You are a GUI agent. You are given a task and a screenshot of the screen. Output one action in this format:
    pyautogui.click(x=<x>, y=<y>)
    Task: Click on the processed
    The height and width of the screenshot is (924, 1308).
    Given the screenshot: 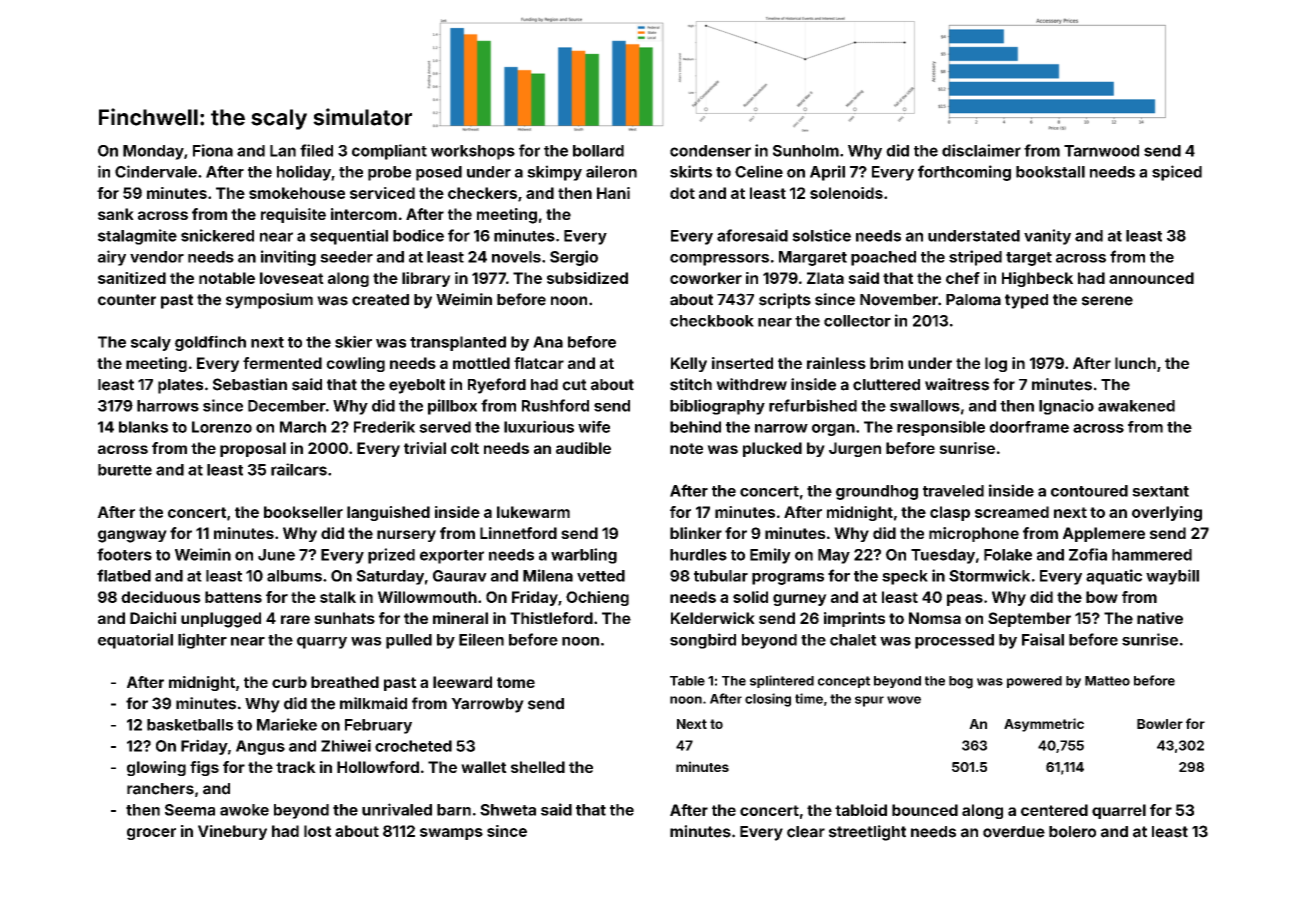 What is the action you would take?
    pyautogui.click(x=954, y=641)
